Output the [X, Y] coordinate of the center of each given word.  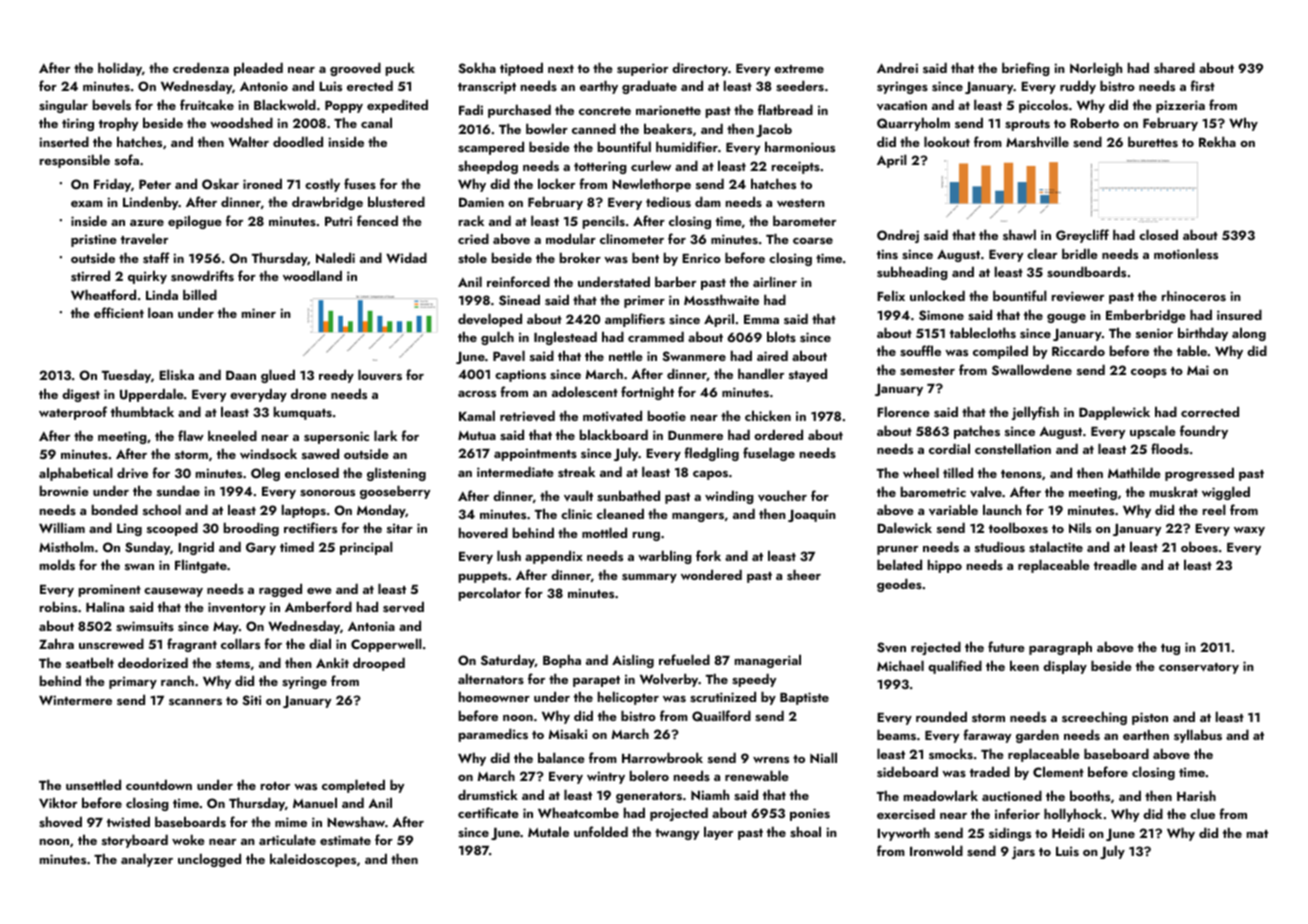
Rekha [1217, 141]
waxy [1249, 531]
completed [353, 786]
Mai [1198, 370]
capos [710, 475]
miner [259, 313]
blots [781, 336]
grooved [355, 69]
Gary [261, 548]
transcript [487, 87]
